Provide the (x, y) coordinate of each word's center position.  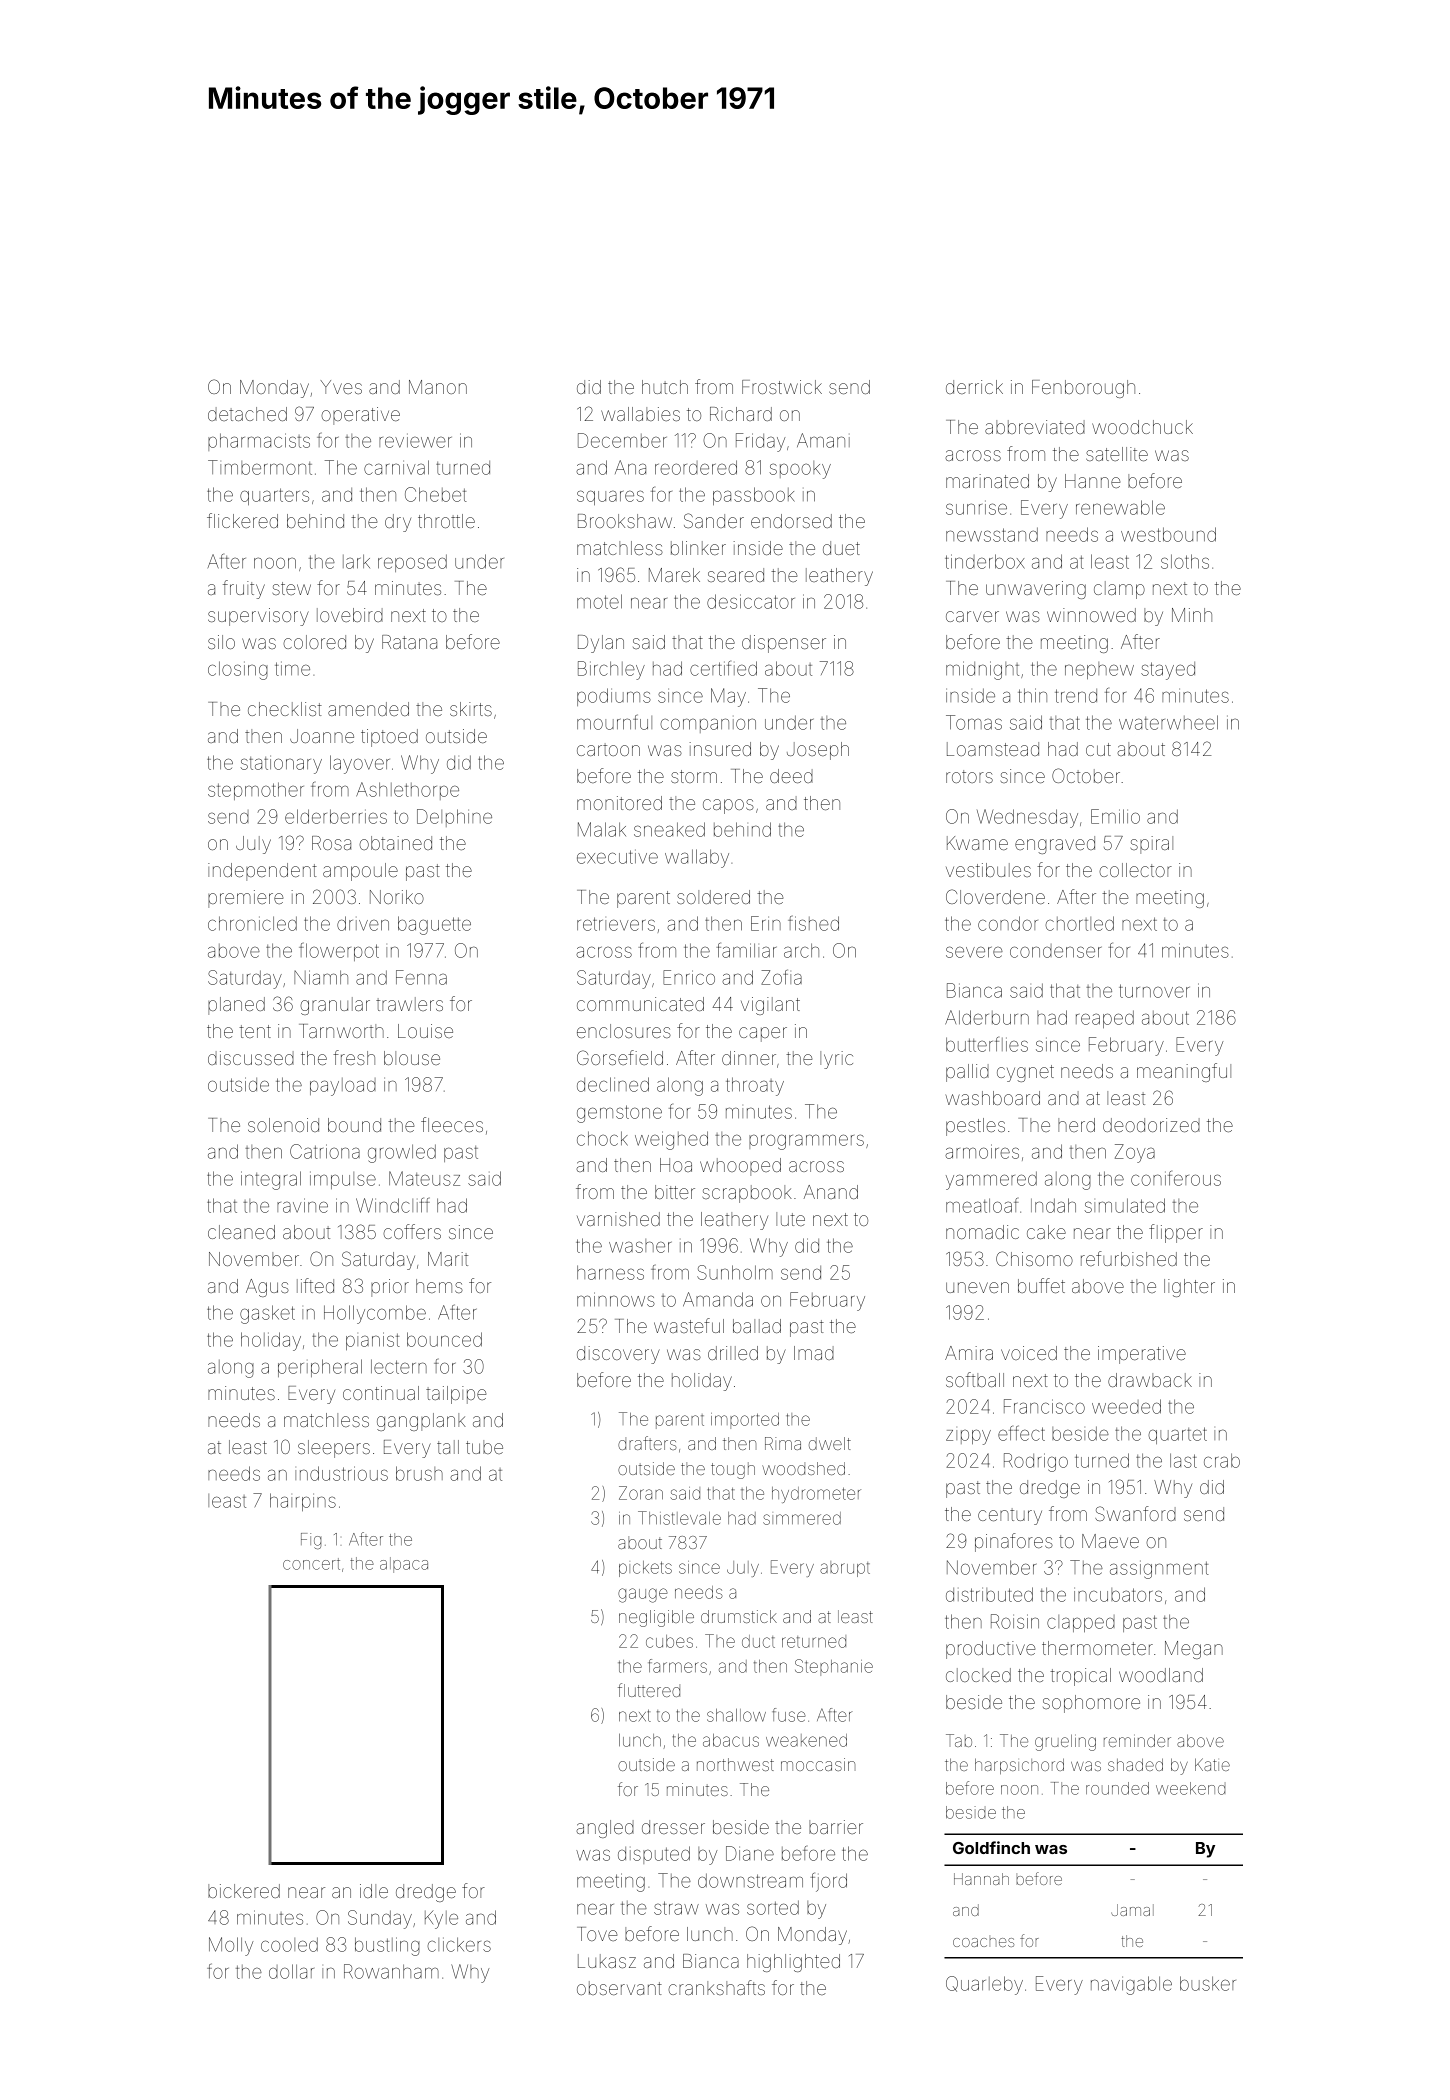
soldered (713, 897)
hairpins (303, 1502)
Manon (438, 387)
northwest (735, 1764)
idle (374, 1891)
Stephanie (834, 1667)
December (622, 440)
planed (236, 1006)
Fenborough (1083, 389)
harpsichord (1019, 1766)
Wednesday (1027, 818)
